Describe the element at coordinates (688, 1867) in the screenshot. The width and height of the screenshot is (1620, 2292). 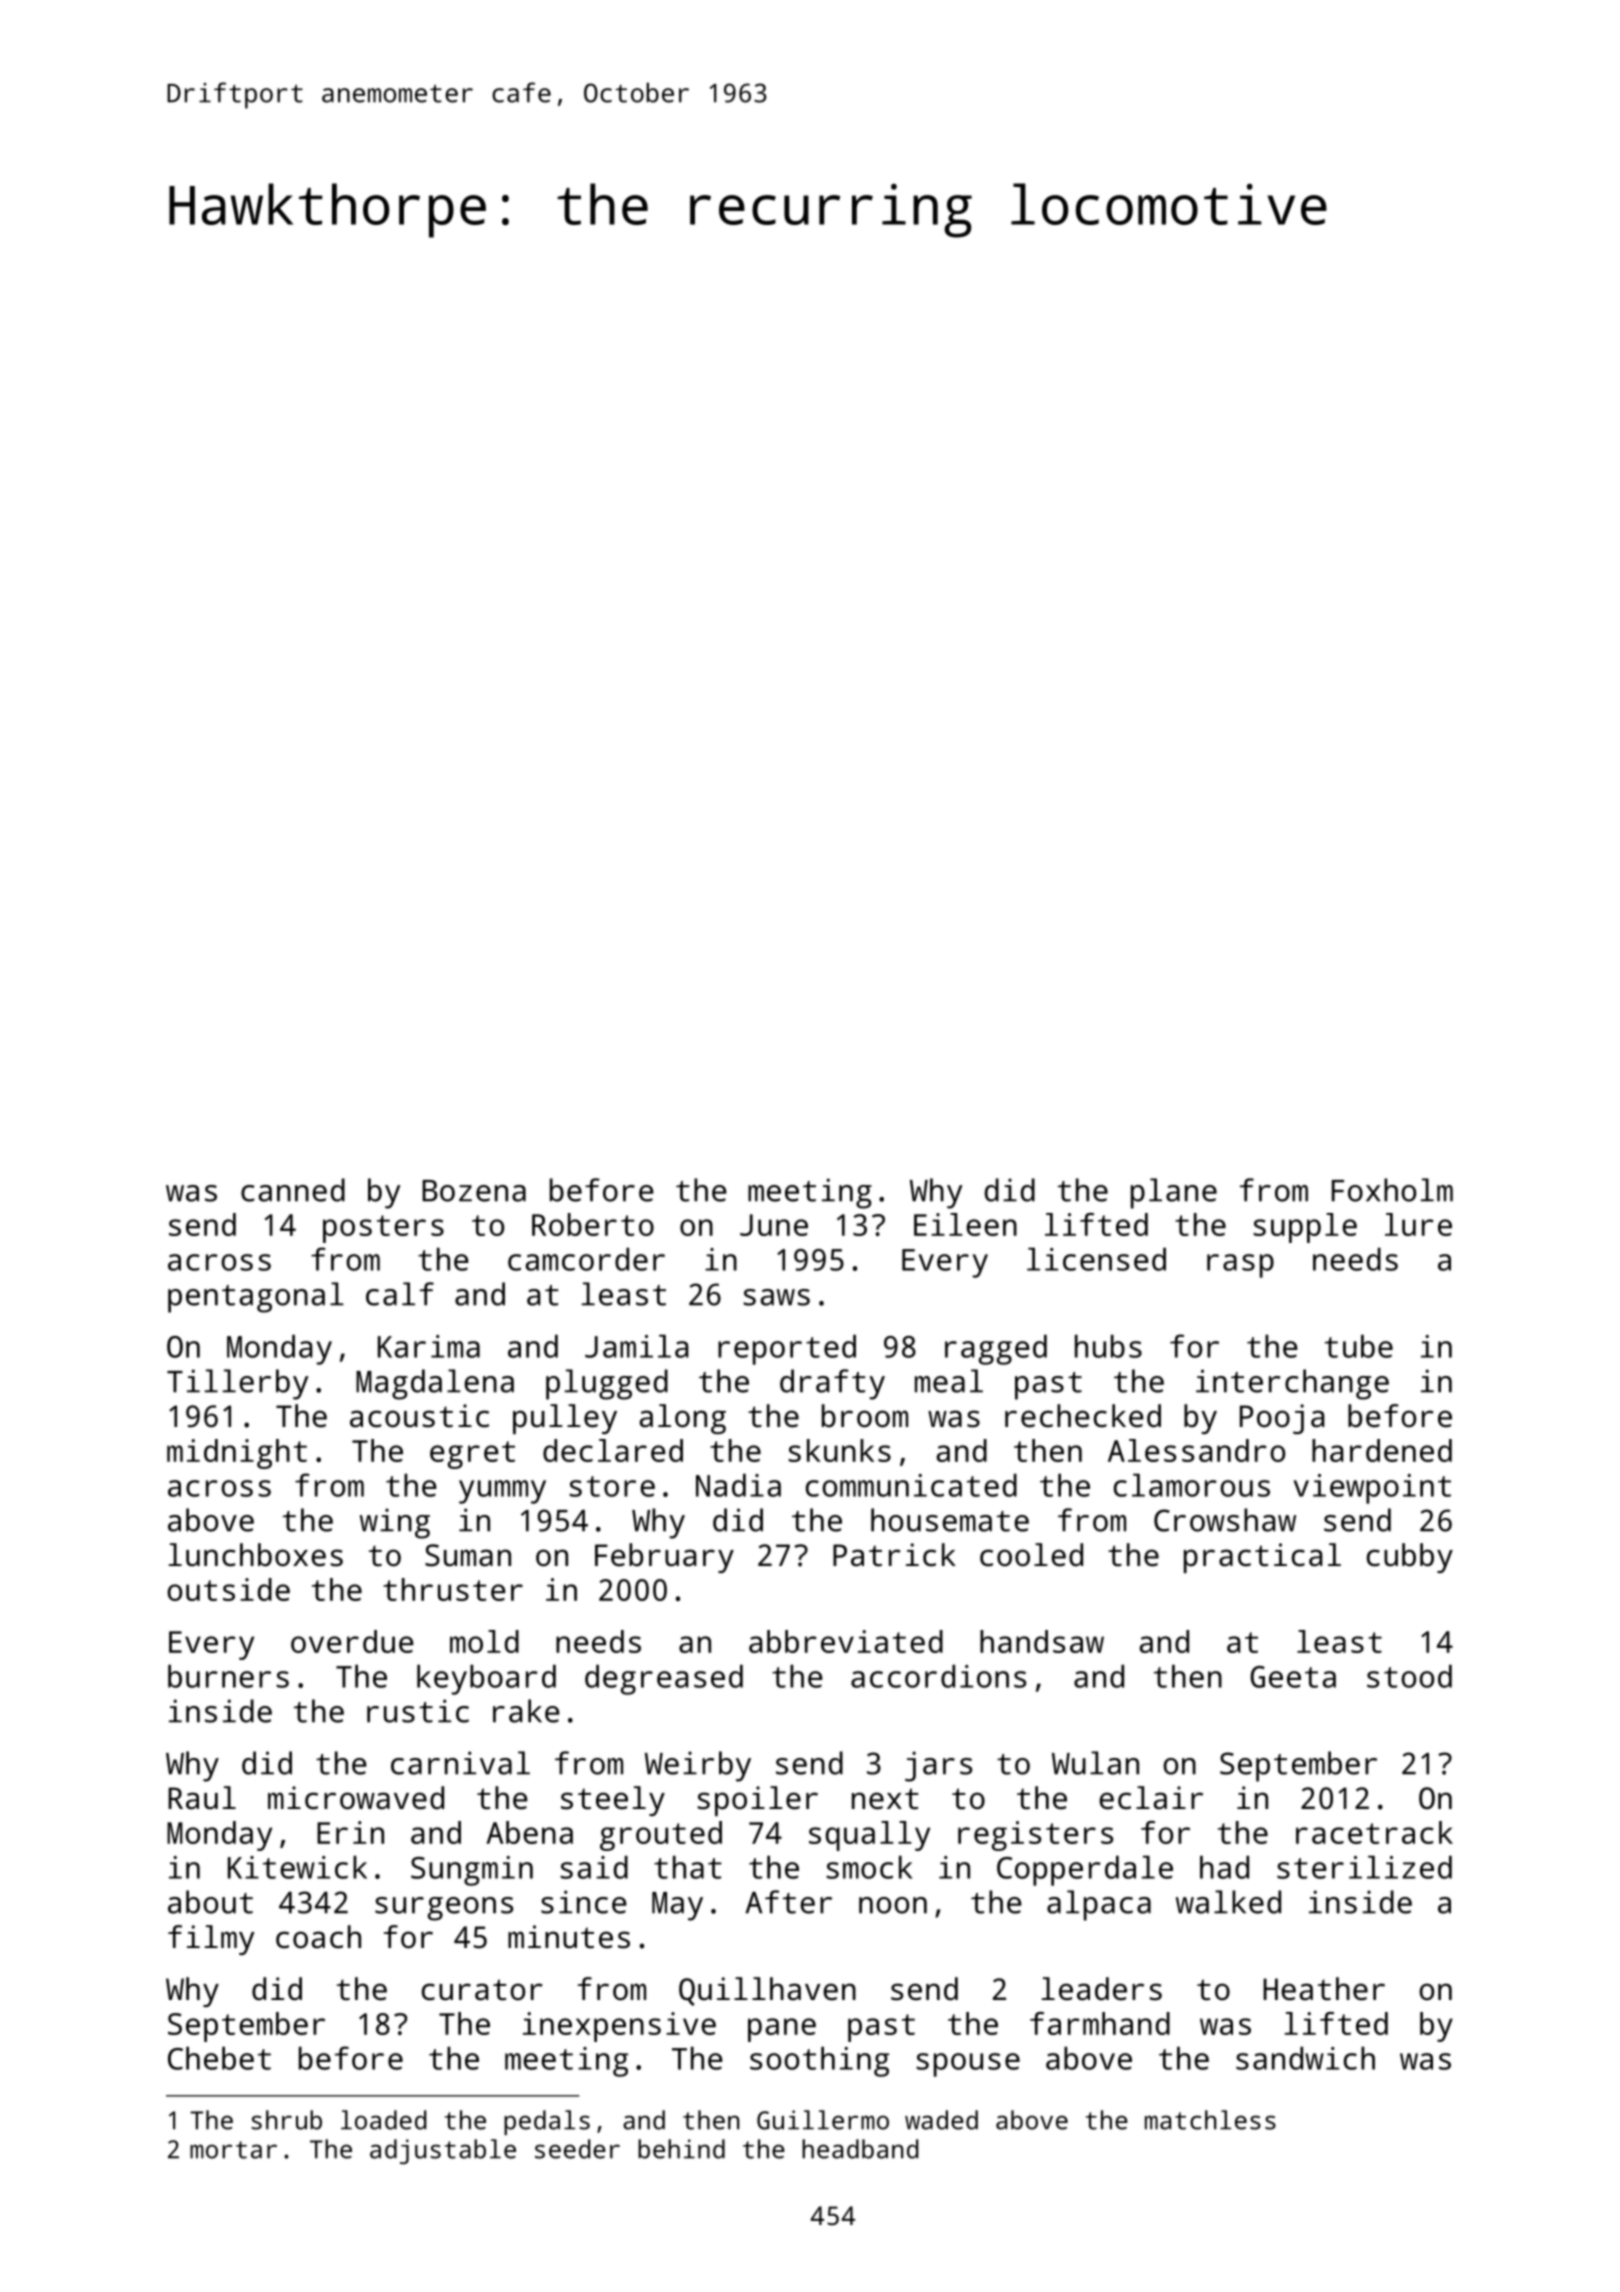
I see `that` at that location.
